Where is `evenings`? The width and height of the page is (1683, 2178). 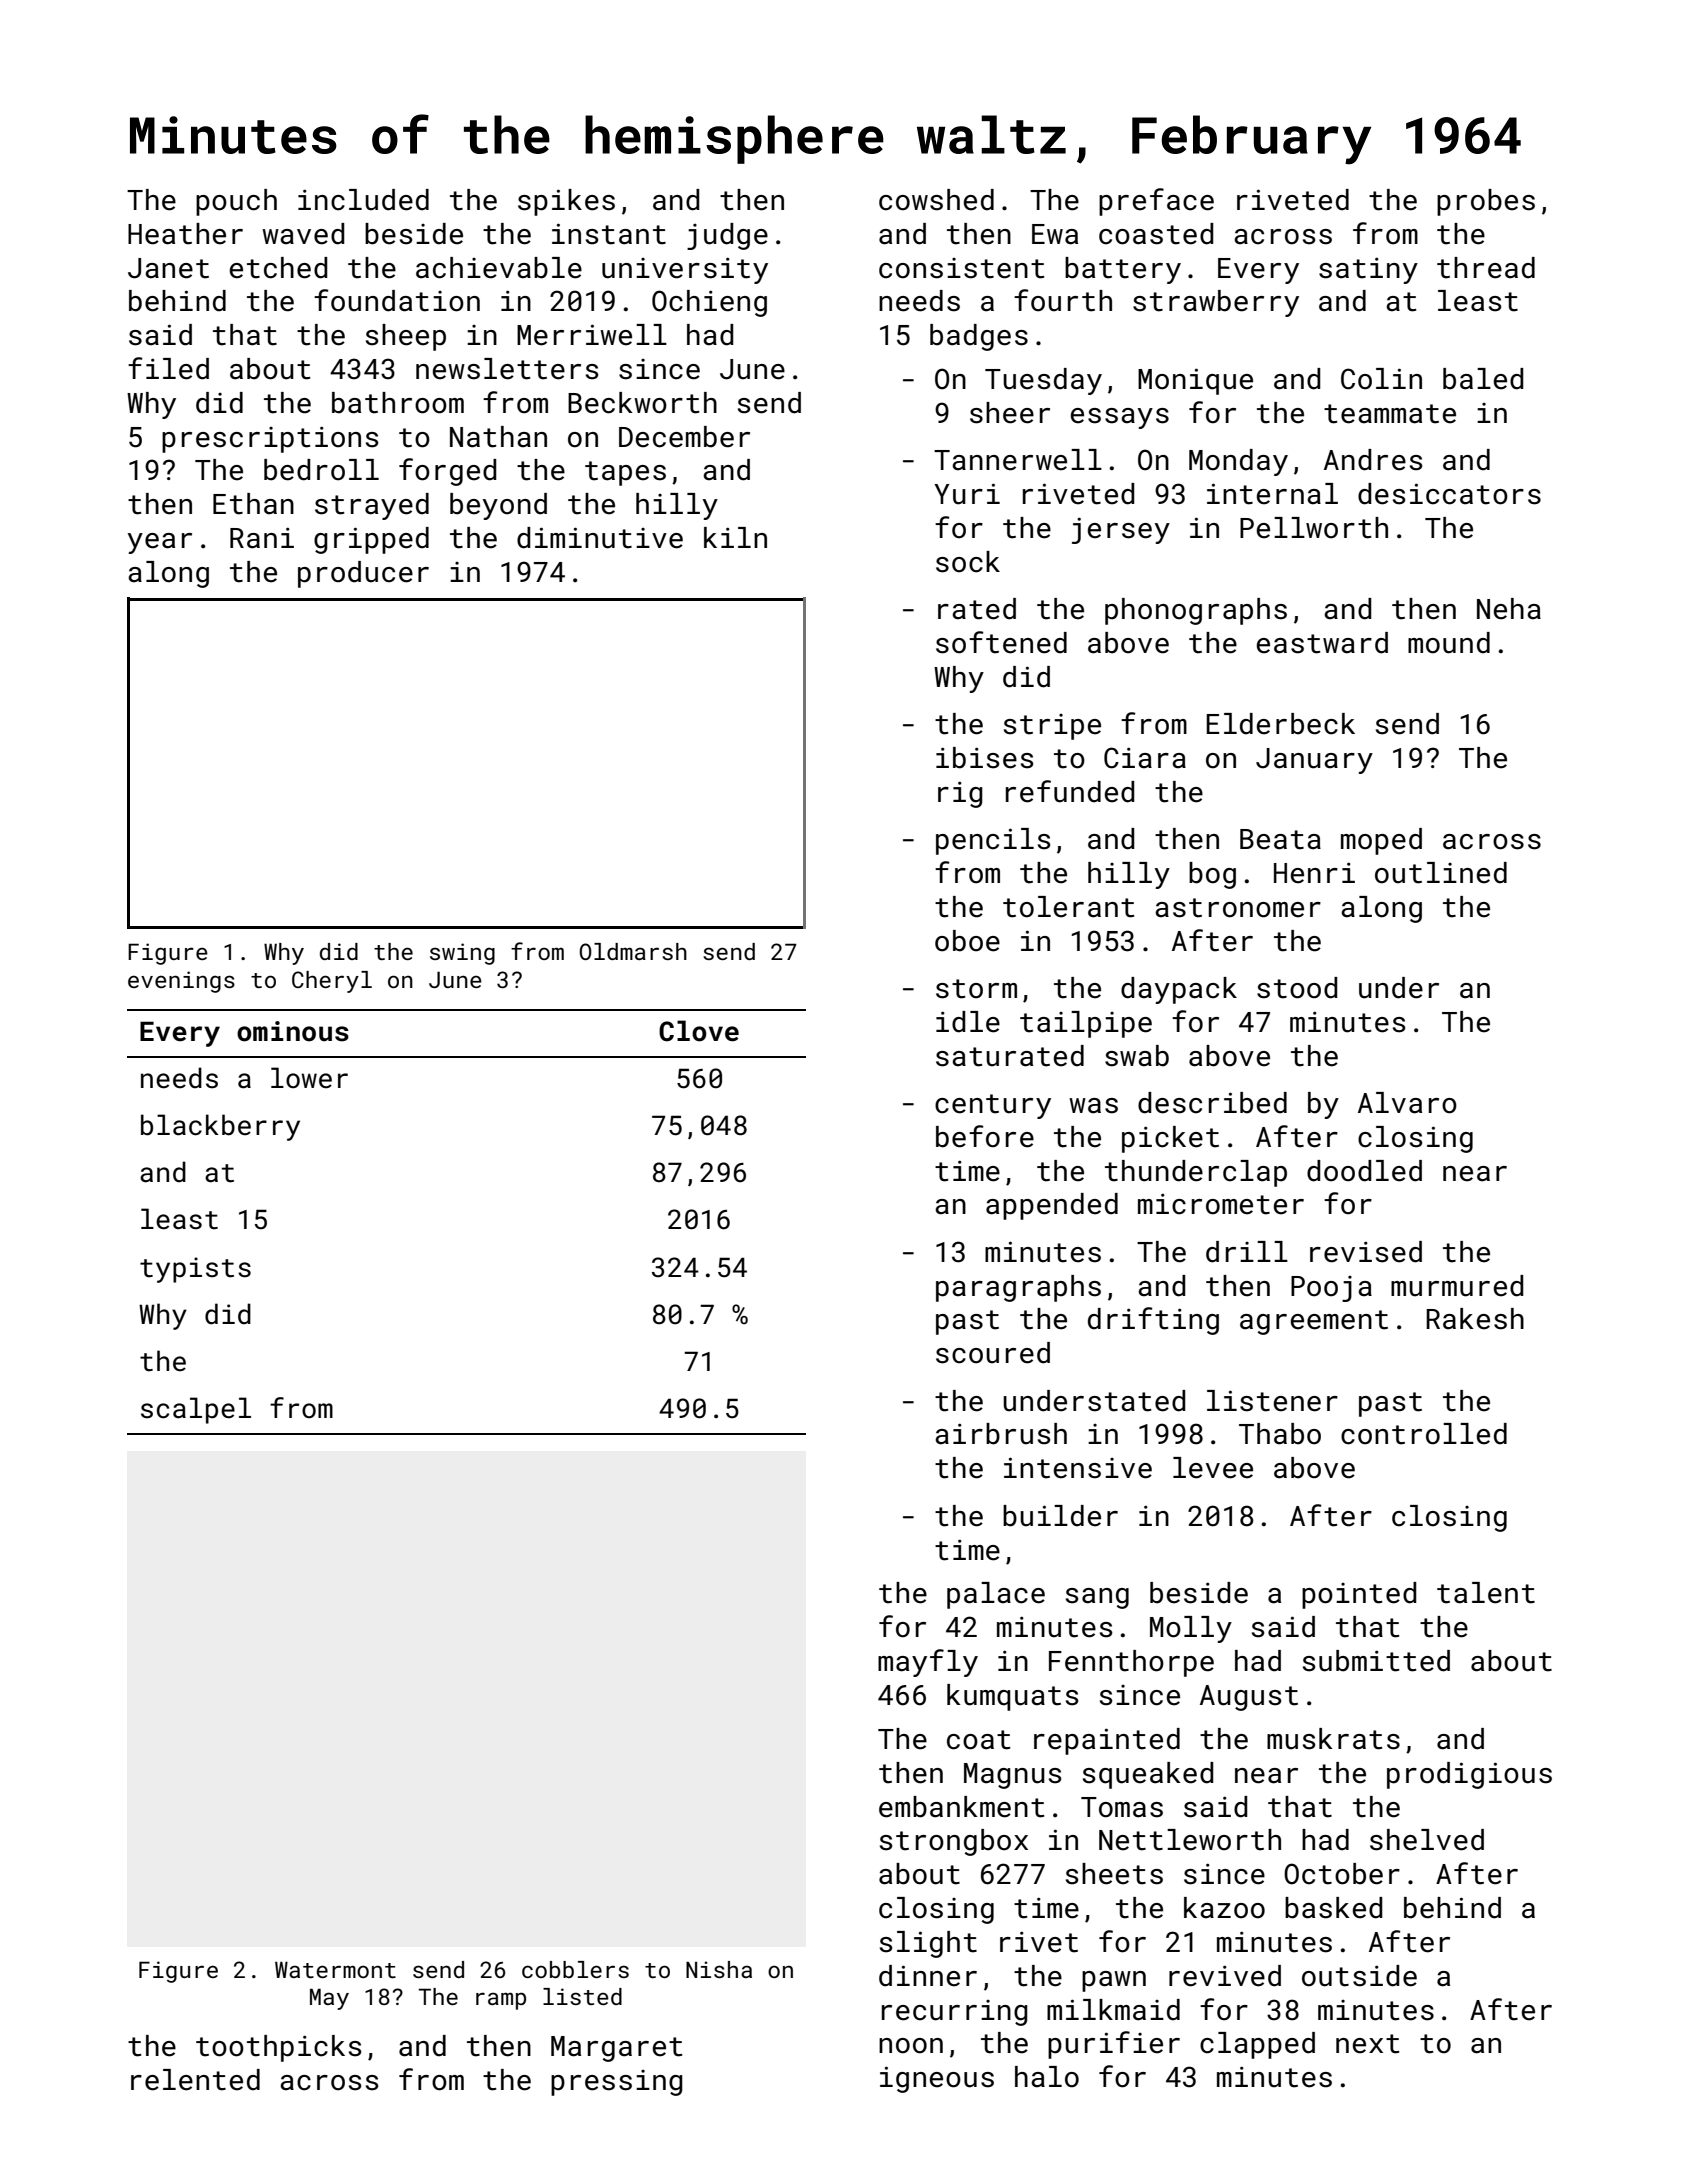
evenings is located at coordinates (181, 982).
